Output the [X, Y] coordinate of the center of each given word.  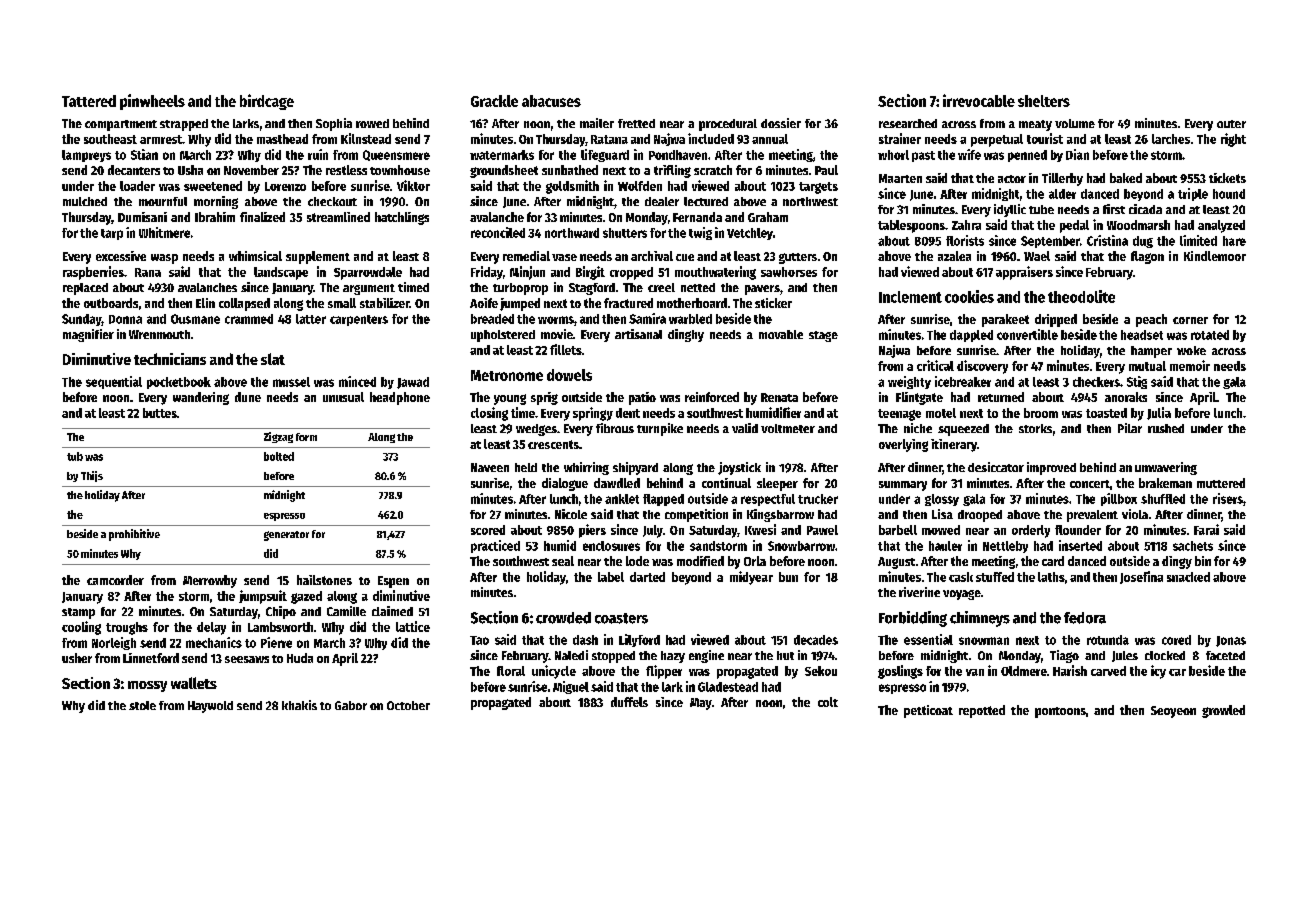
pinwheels [152, 102]
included [711, 138]
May [701, 704]
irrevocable [979, 100]
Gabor [351, 705]
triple [1193, 194]
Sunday [82, 320]
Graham [768, 217]
